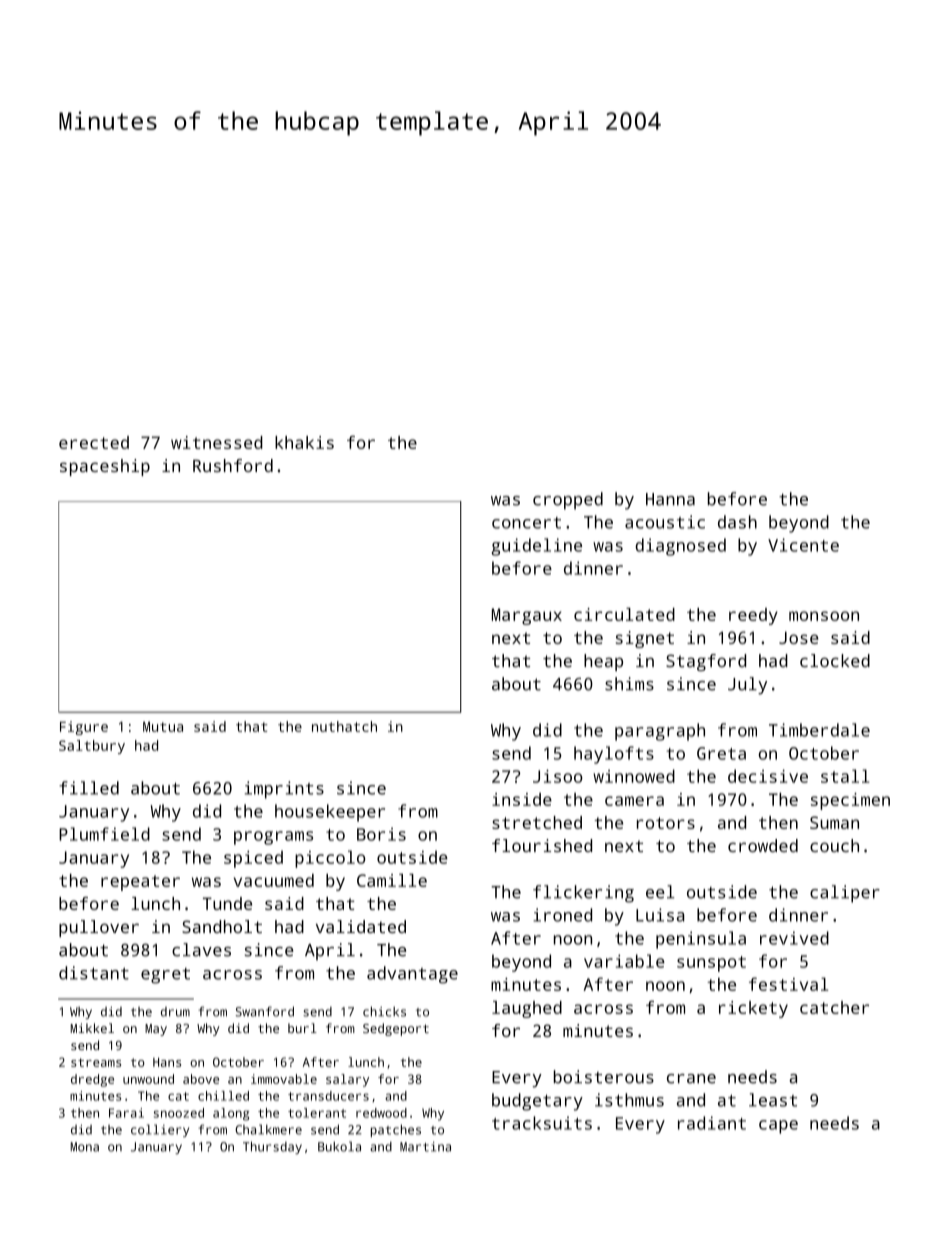 This document has height=1233, width=952. Describe the element at coordinates (163, 726) in the document. I see `Mutua` at that location.
